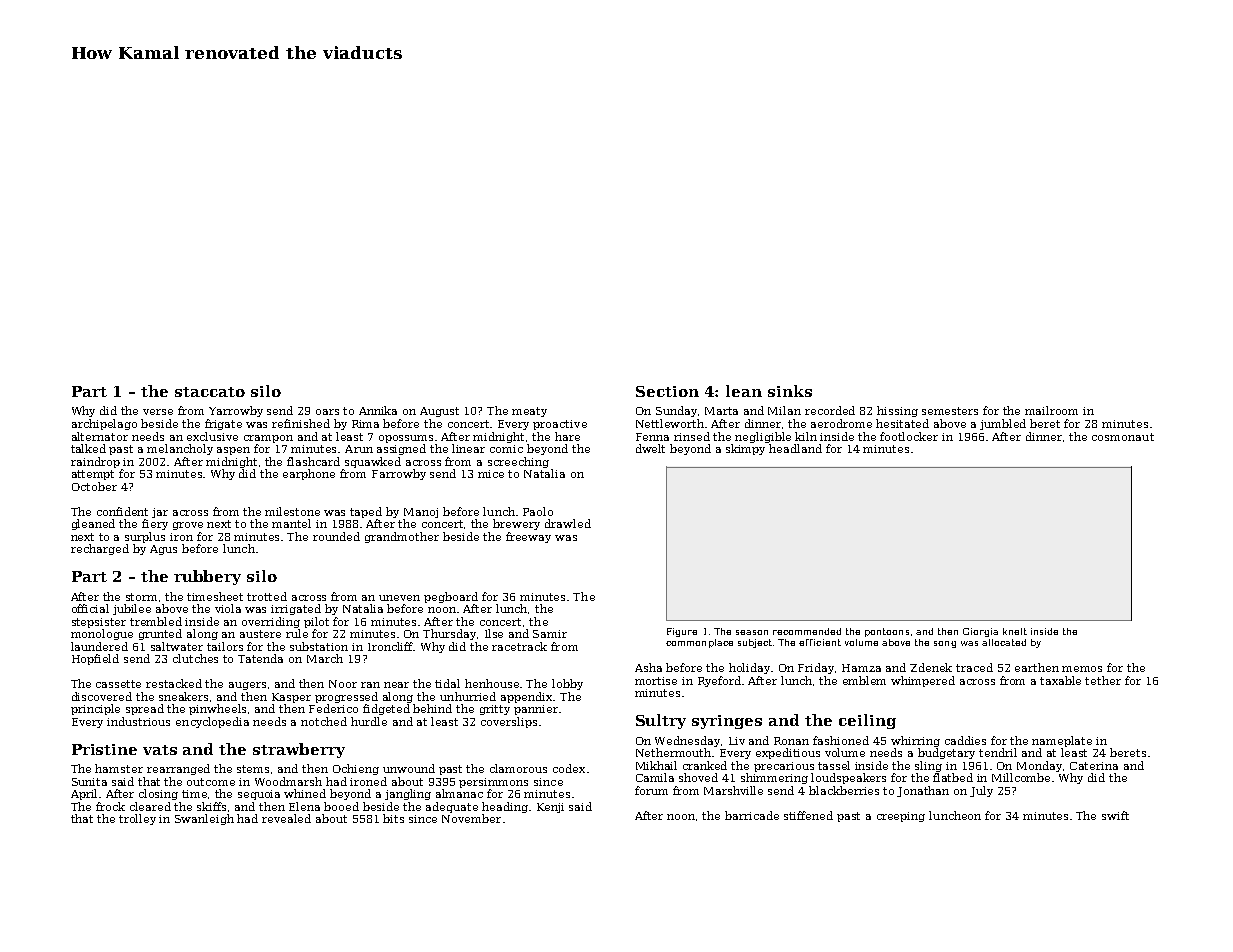 This document has width=1233, height=952. What do you see at coordinates (909, 436) in the document?
I see `footlocker` at bounding box center [909, 436].
